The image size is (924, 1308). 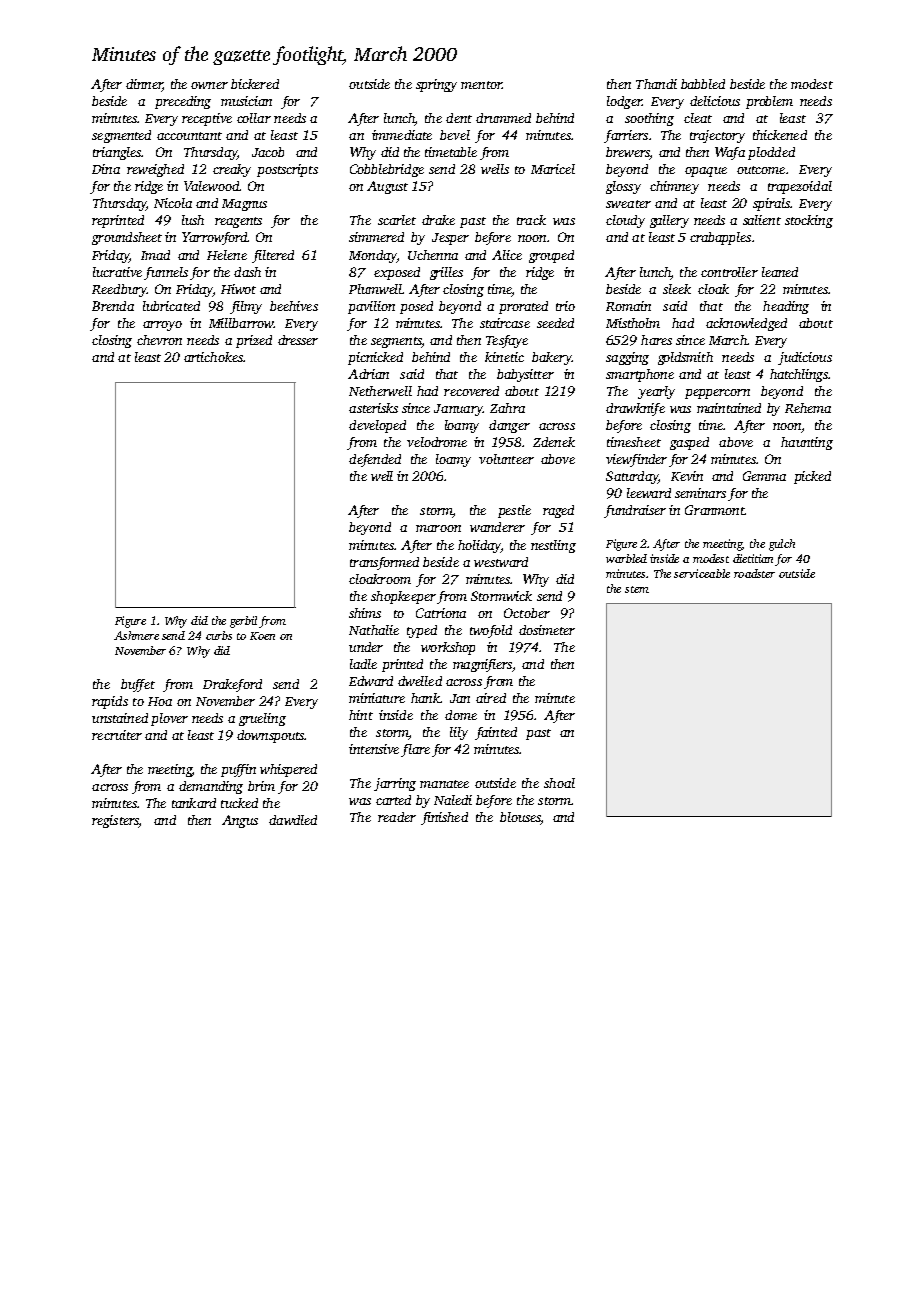 What do you see at coordinates (211, 787) in the image?
I see `demanding` at bounding box center [211, 787].
